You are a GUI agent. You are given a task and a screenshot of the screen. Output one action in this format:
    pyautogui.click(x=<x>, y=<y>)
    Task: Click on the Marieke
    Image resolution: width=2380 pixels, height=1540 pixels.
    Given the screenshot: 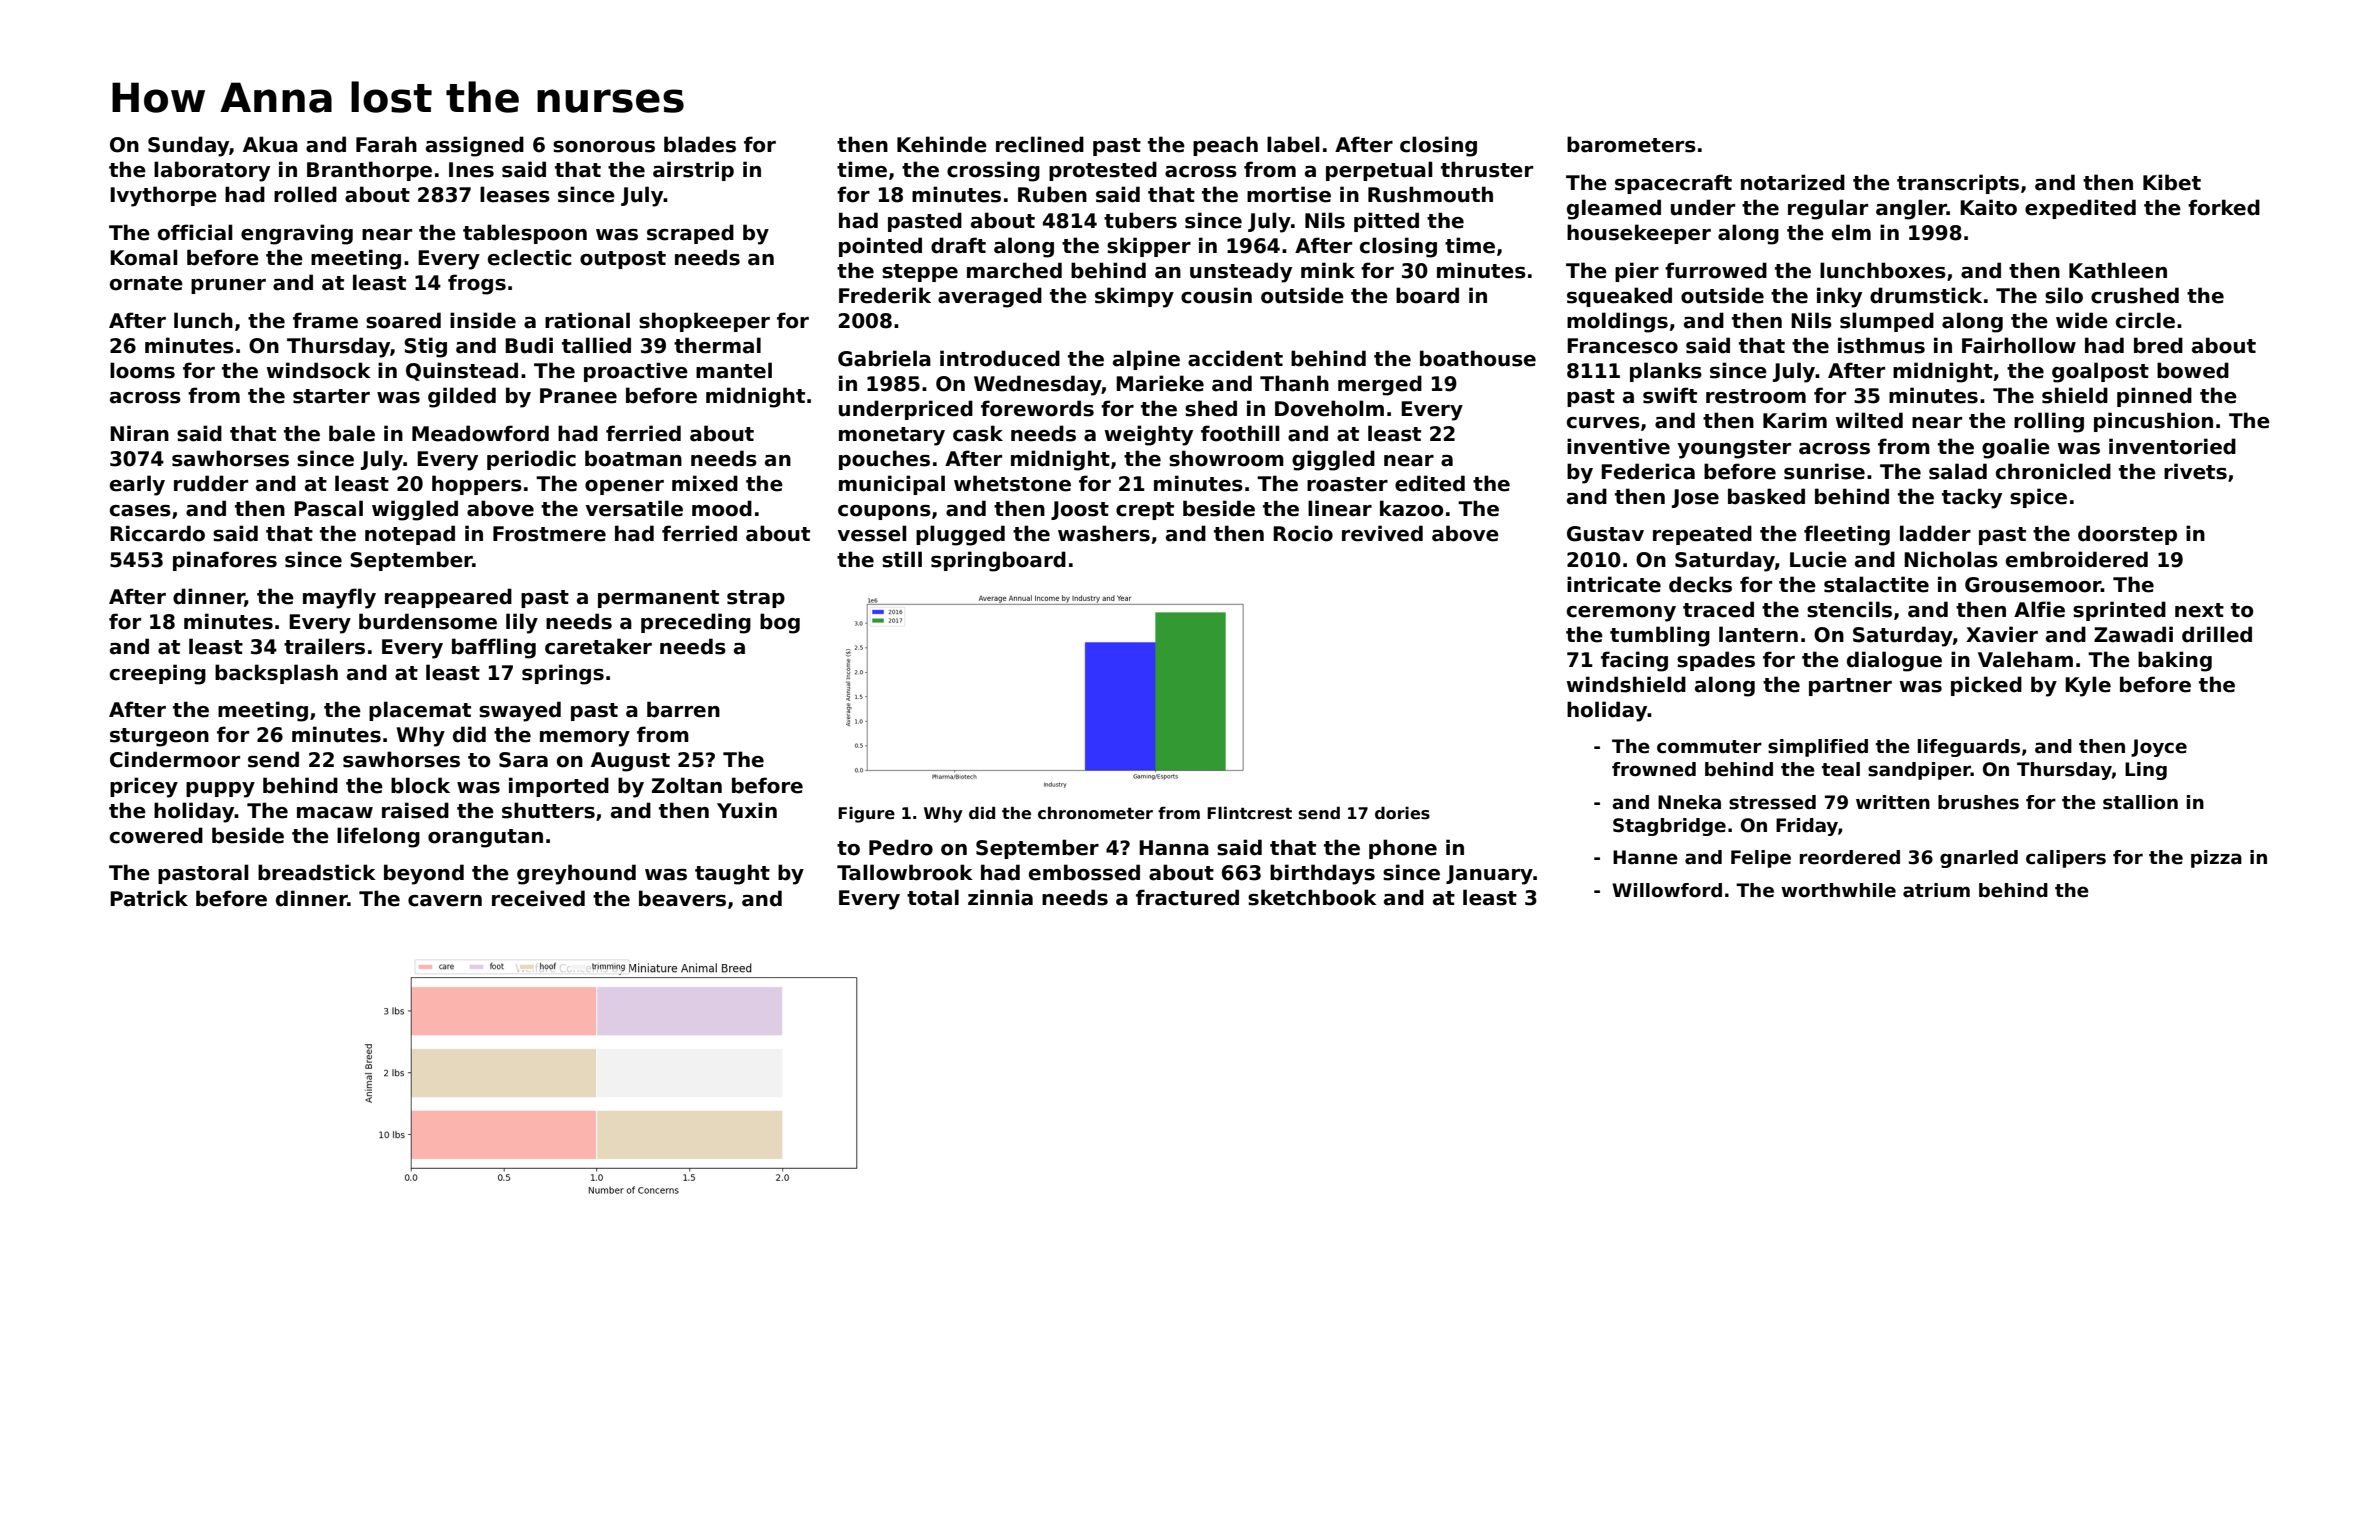 What is the action you would take?
    pyautogui.click(x=1160, y=383)
